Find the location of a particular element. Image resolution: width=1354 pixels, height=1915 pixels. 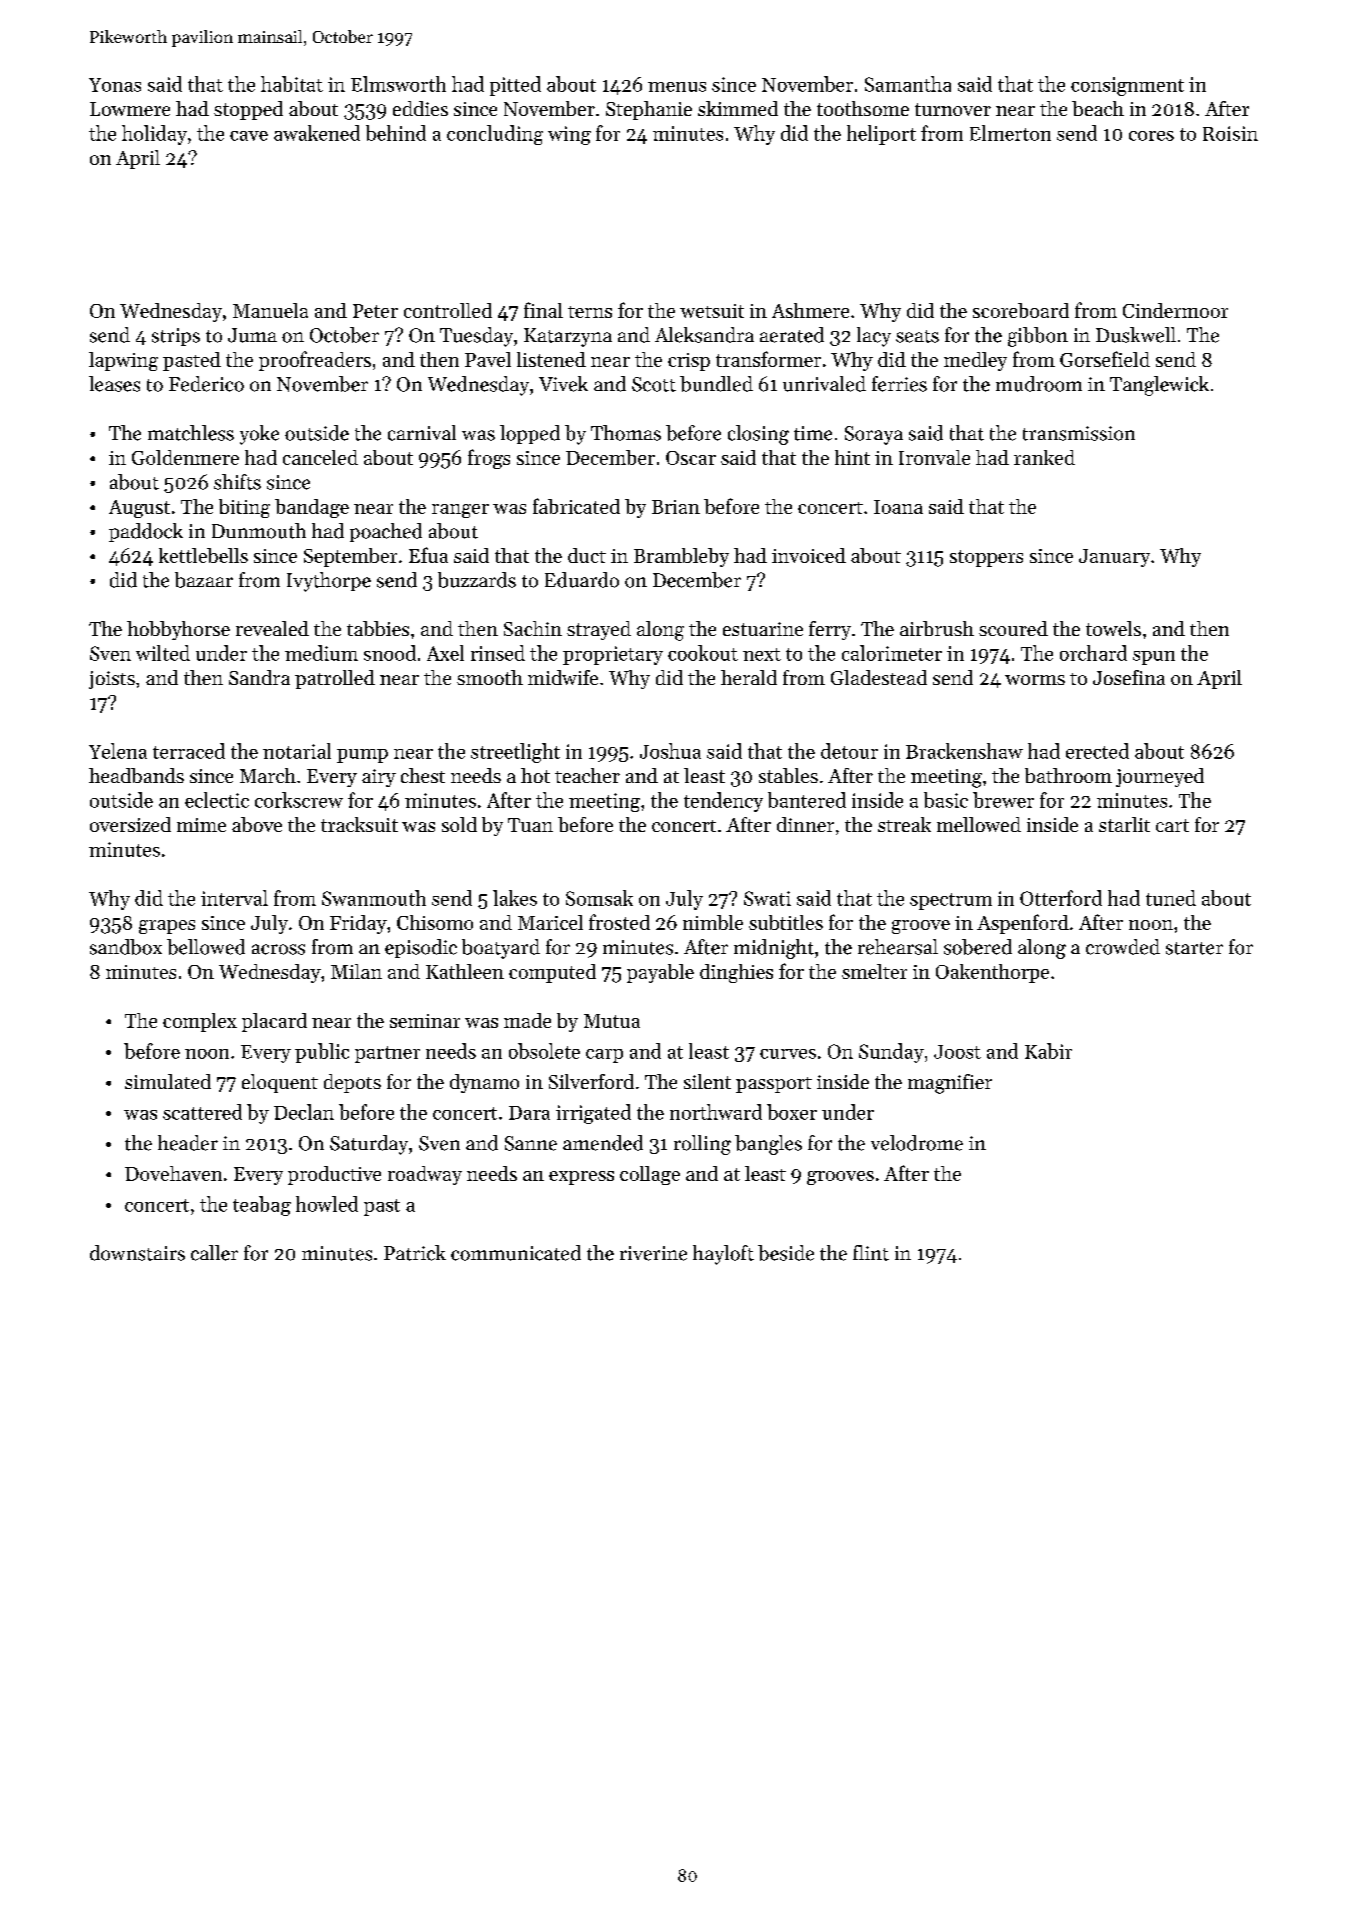

biting is located at coordinates (244, 508).
